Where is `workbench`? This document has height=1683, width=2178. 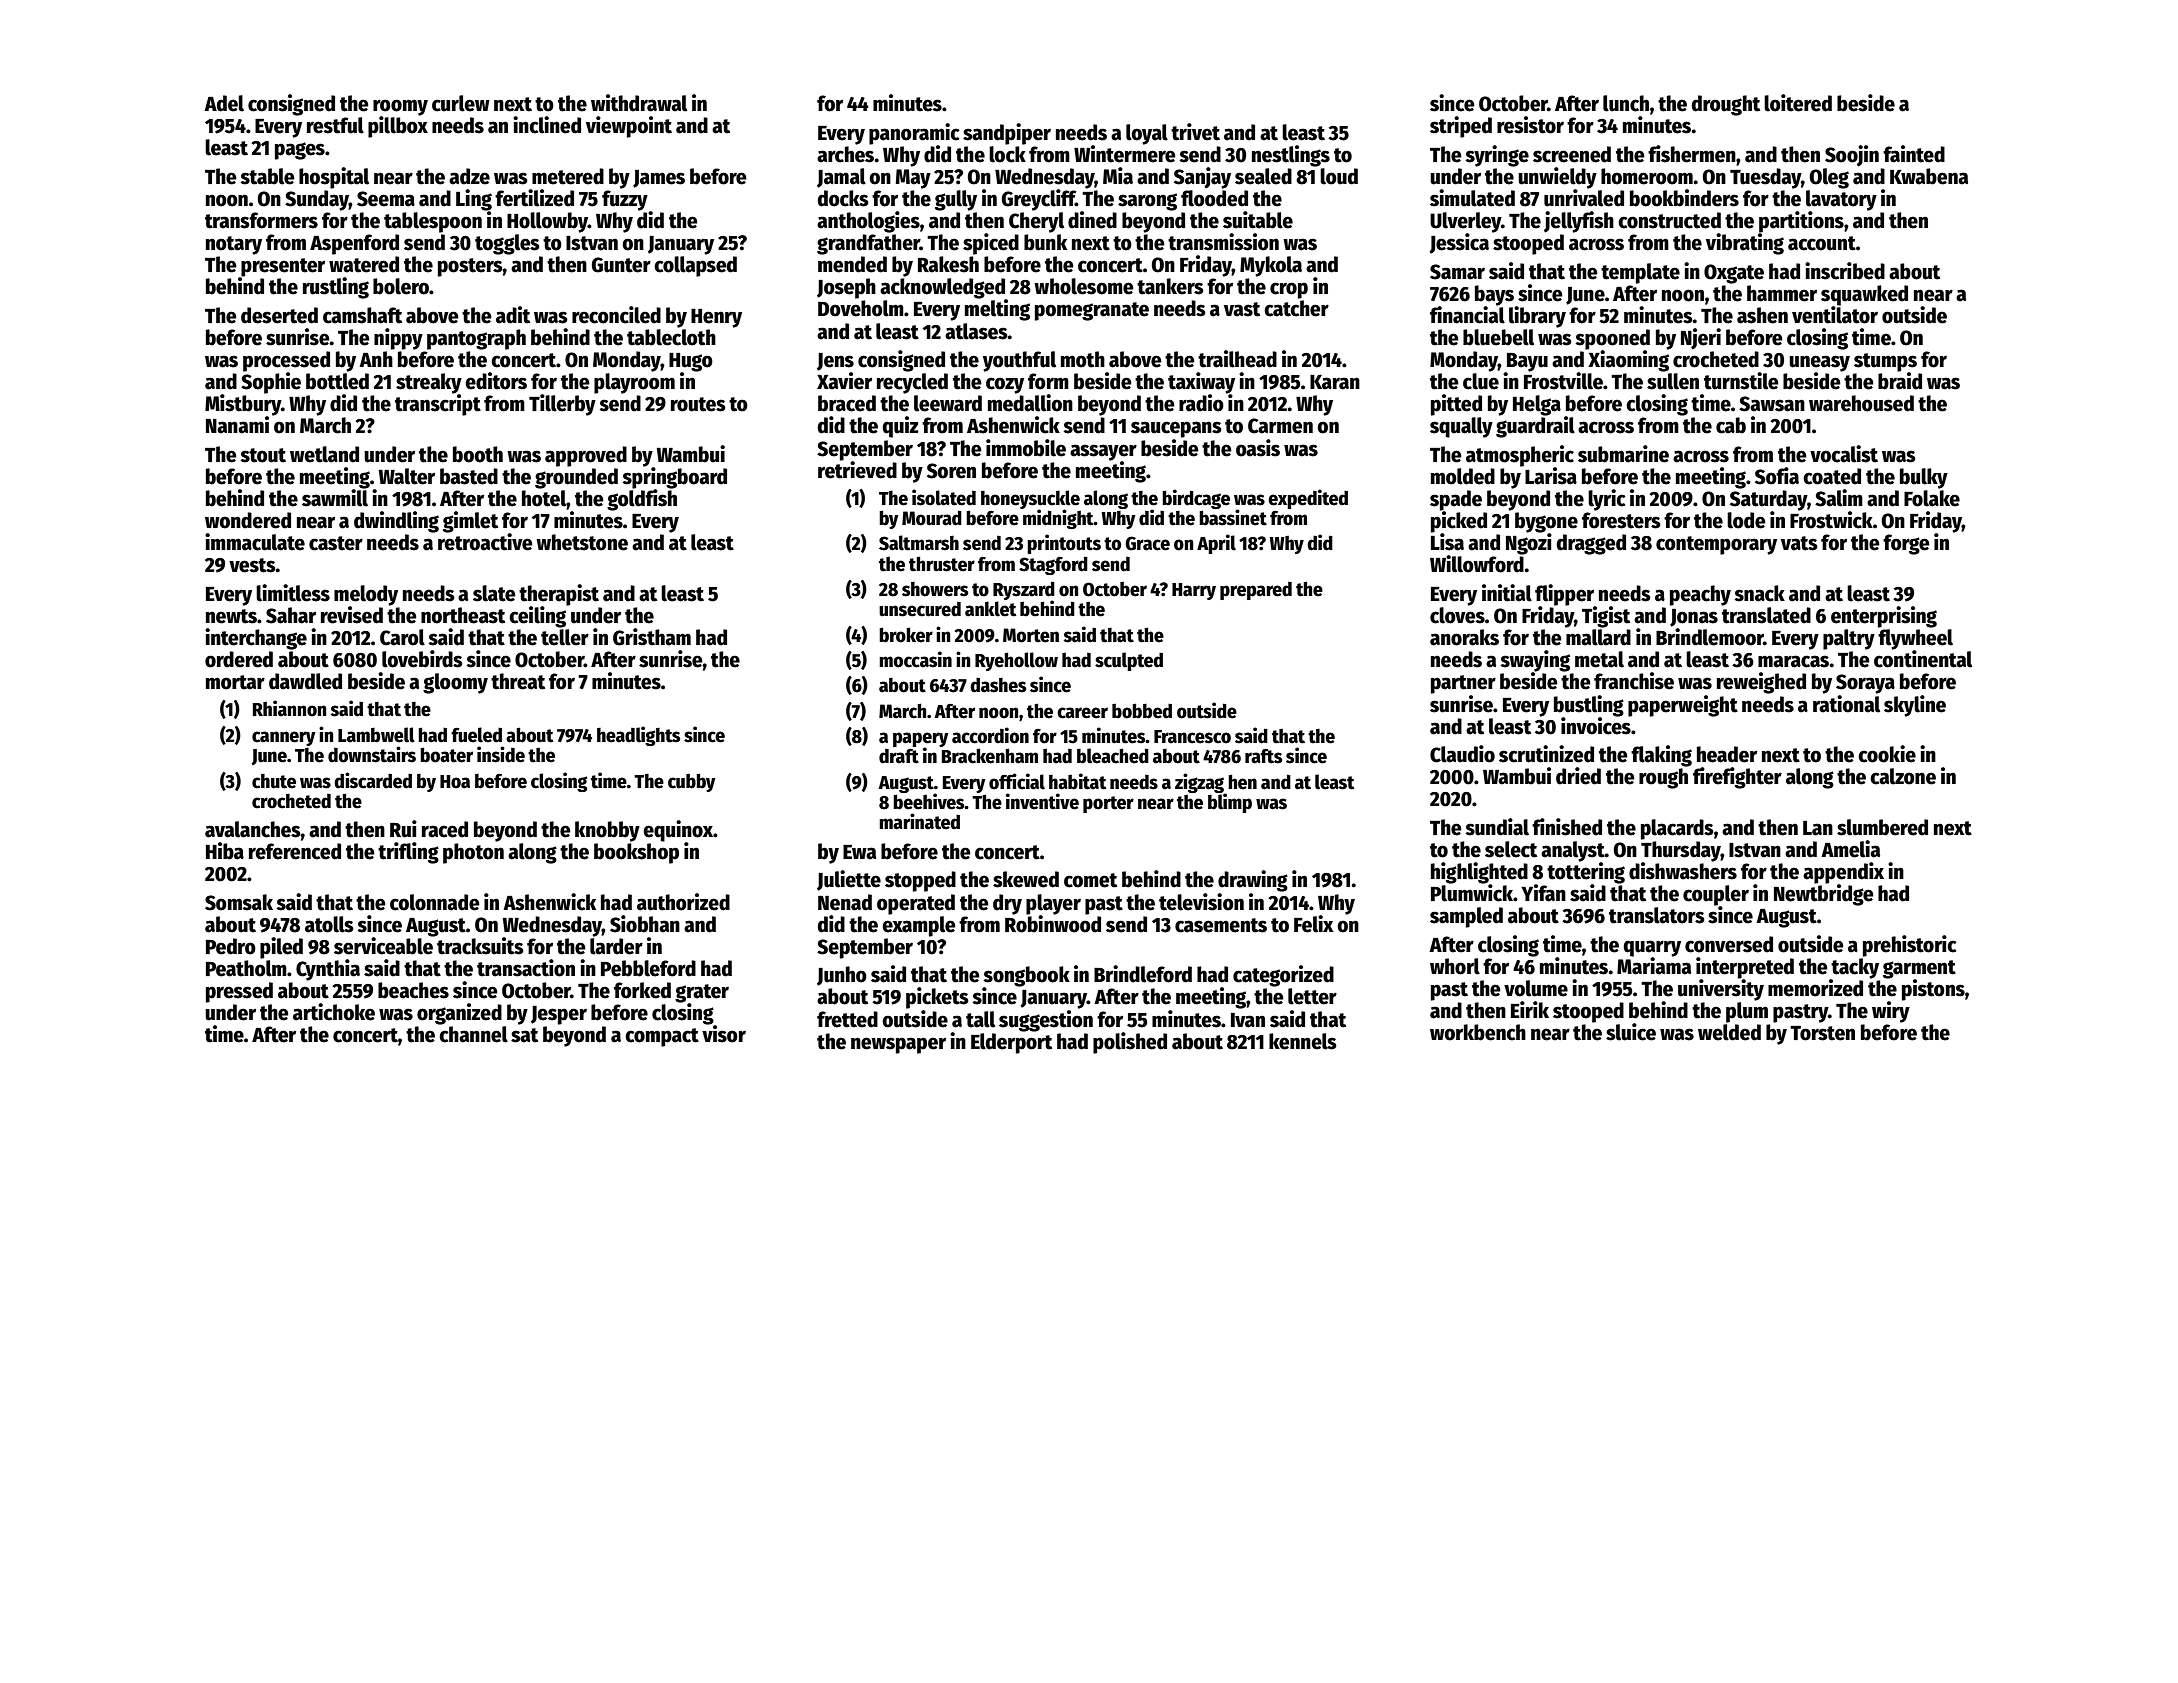
workbench is located at coordinates (1478, 1032).
